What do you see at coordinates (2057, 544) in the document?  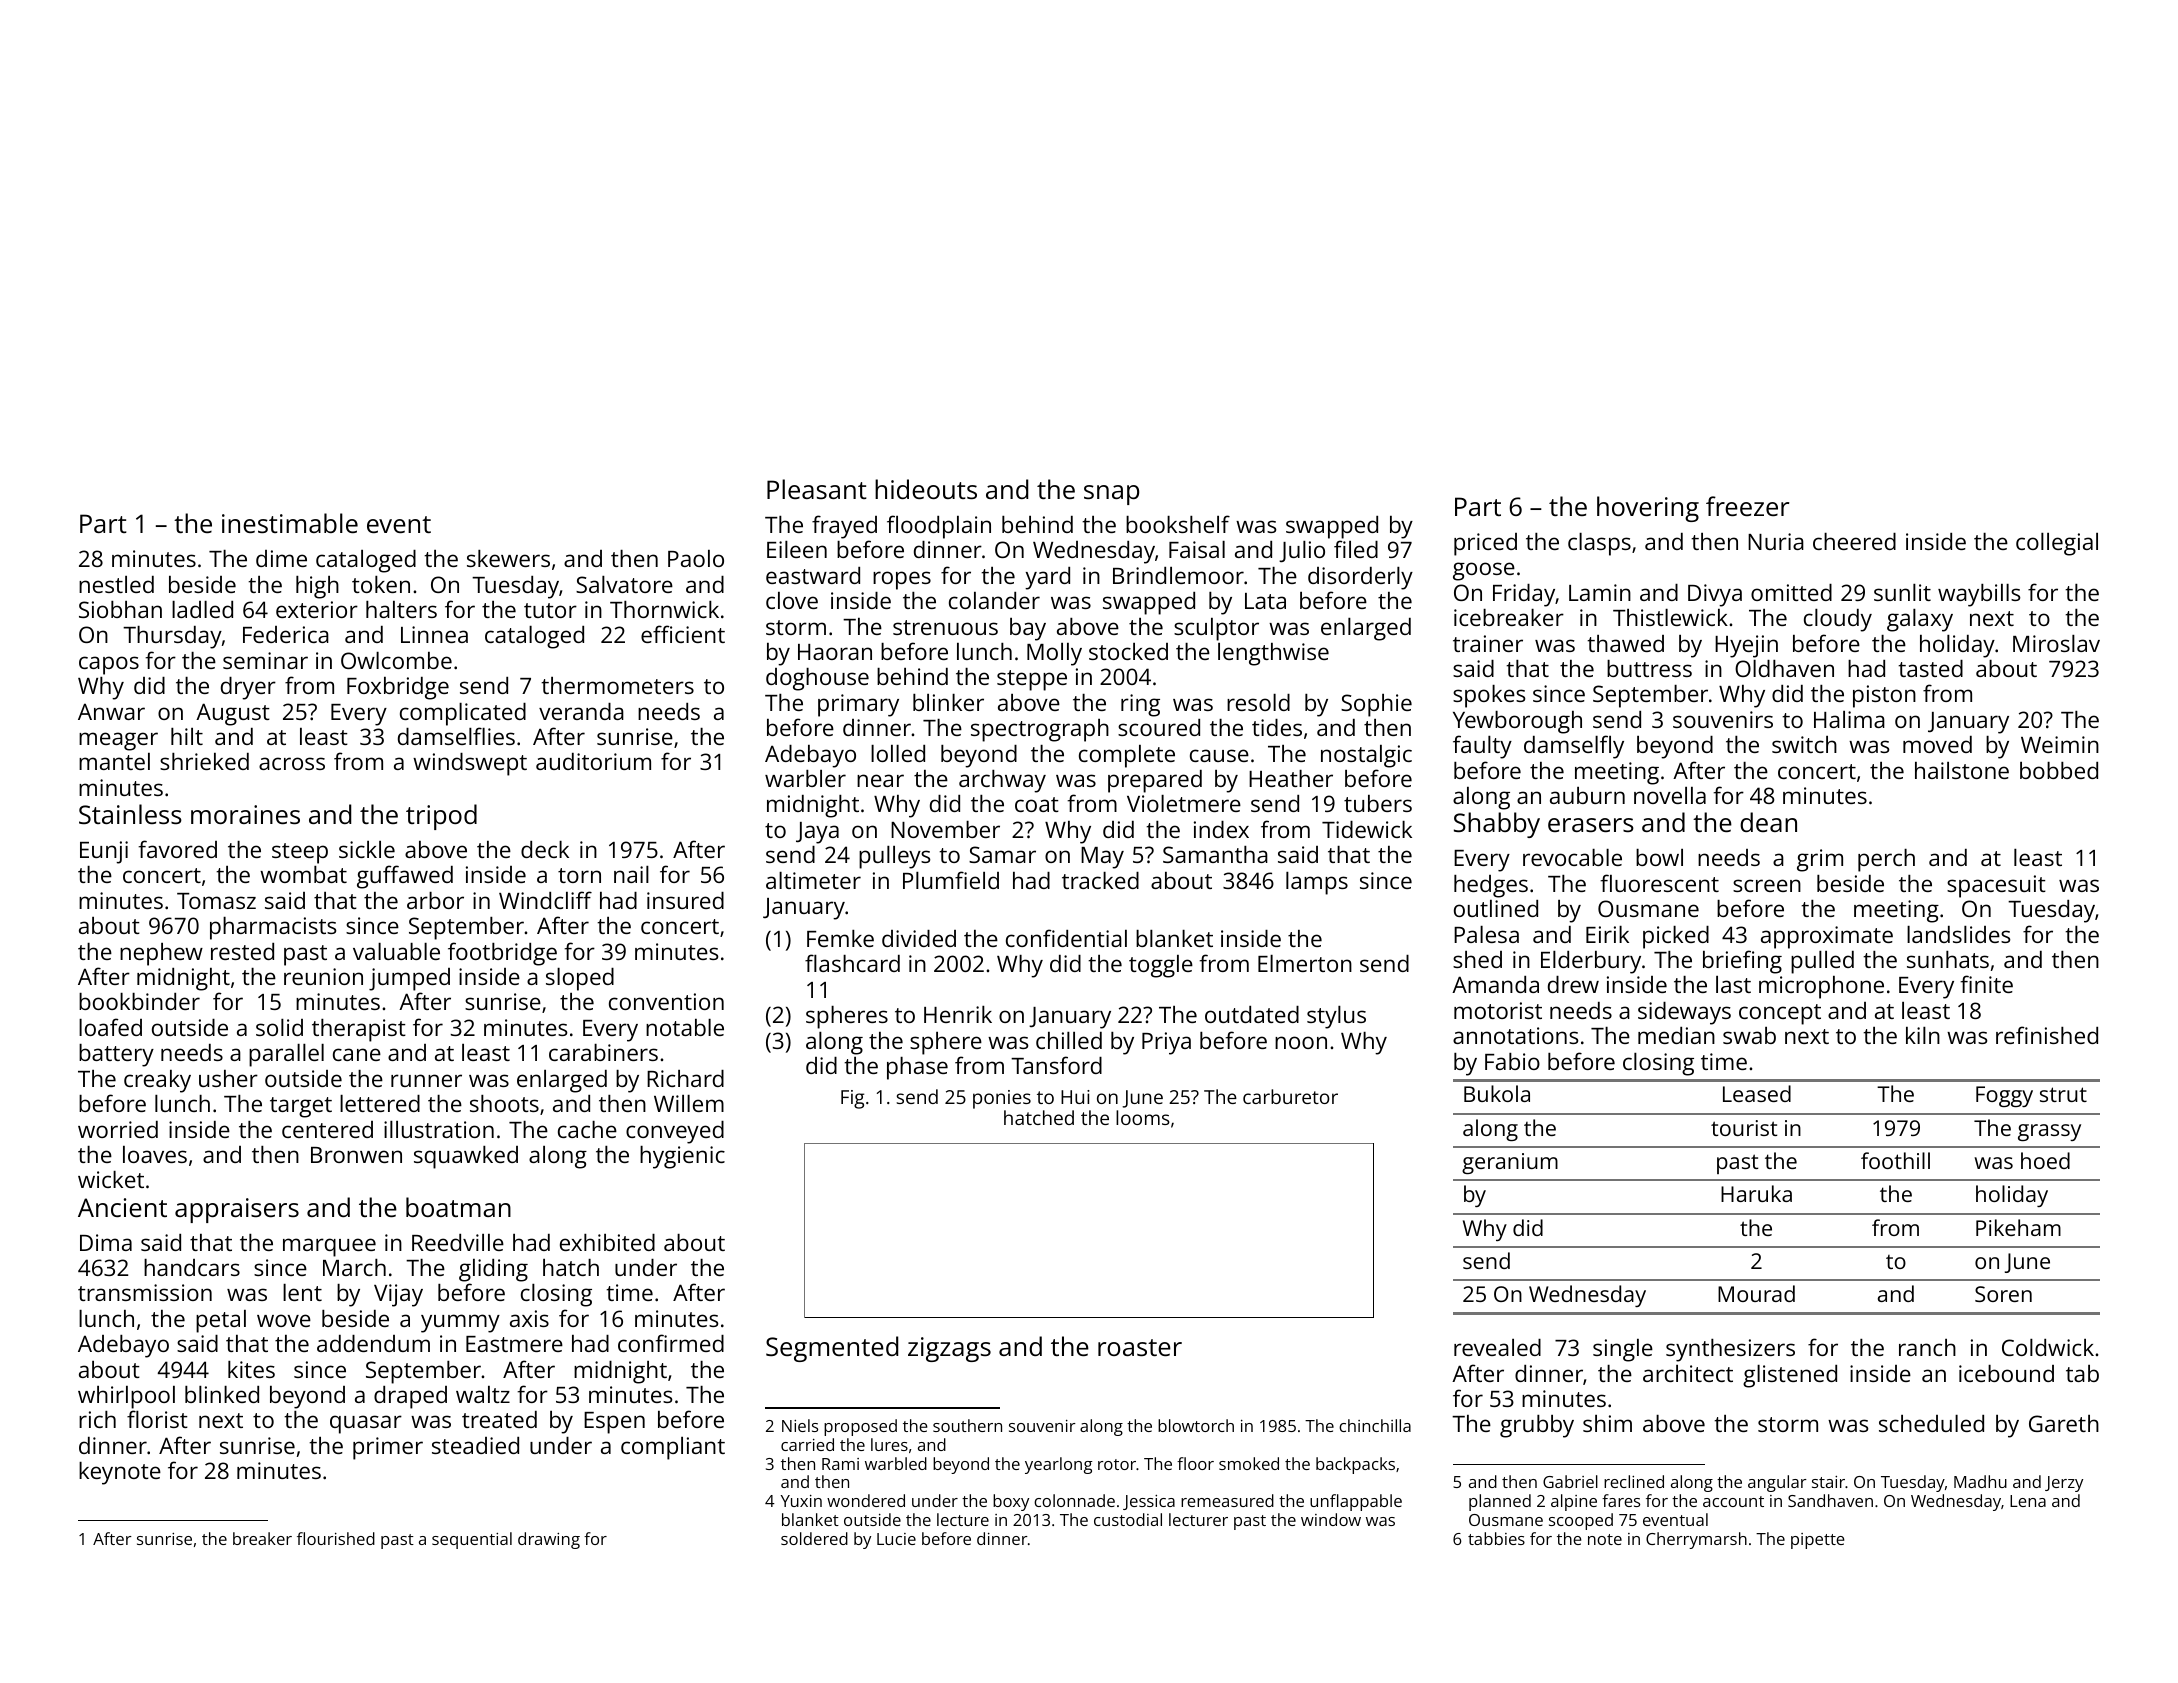 I see `collegial` at bounding box center [2057, 544].
